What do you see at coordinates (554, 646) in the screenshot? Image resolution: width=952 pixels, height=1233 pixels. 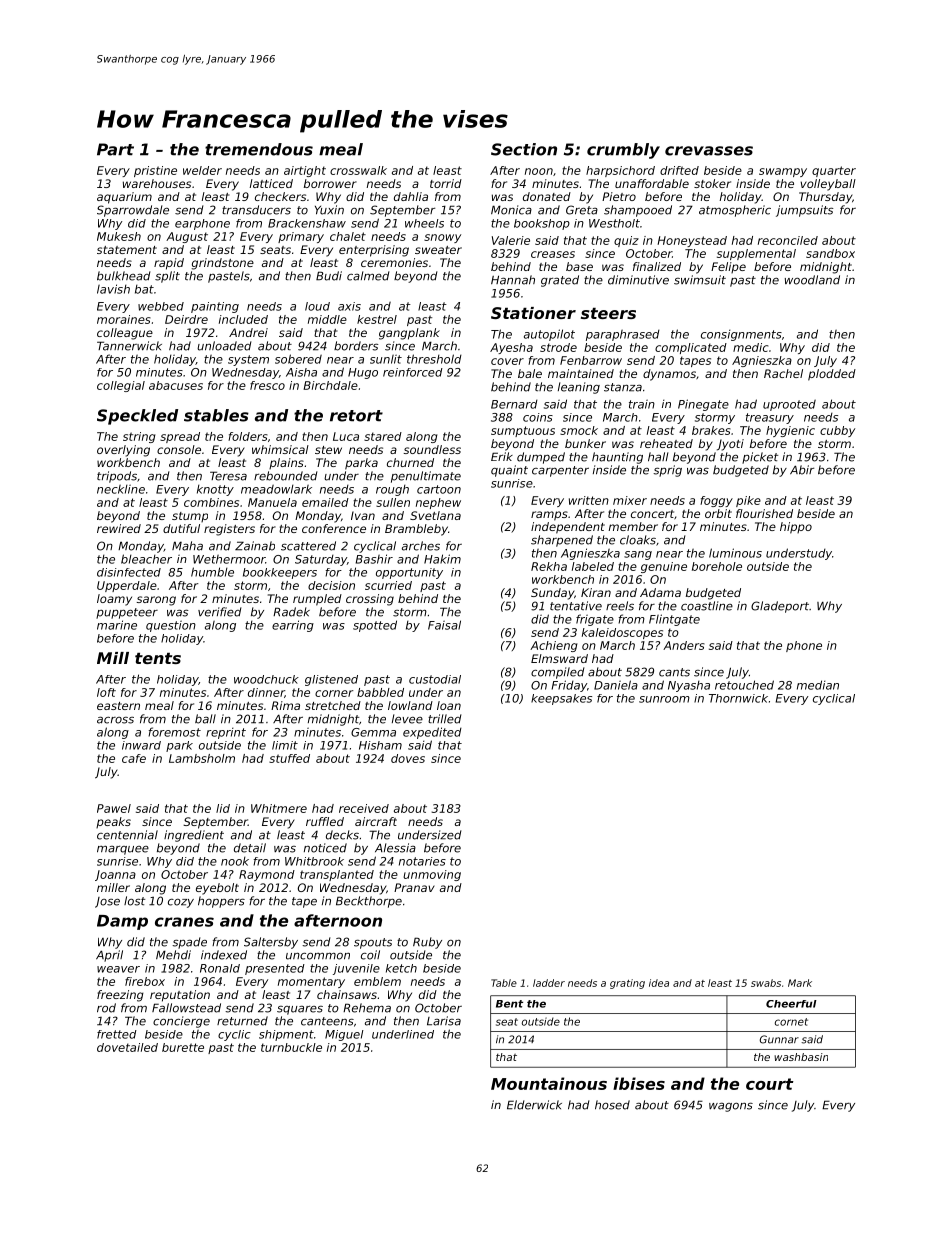 I see `Achieng` at bounding box center [554, 646].
